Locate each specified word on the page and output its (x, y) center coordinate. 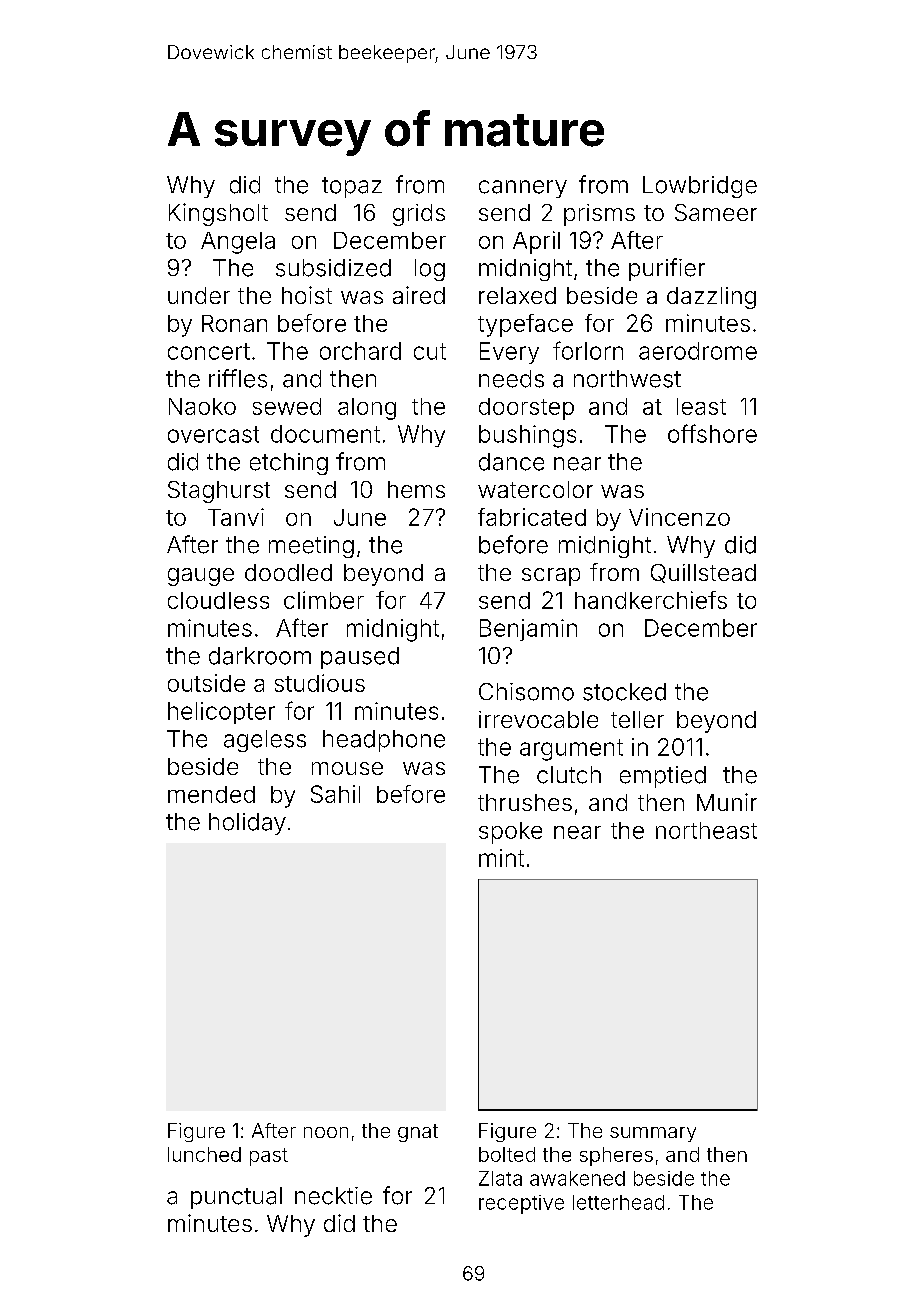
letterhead (618, 1202)
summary (653, 1134)
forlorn (588, 350)
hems (416, 489)
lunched (204, 1154)
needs (511, 379)
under (199, 295)
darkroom (260, 656)
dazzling (711, 298)
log (430, 270)
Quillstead (703, 573)
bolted (507, 1154)
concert (209, 351)
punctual (236, 1198)
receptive (521, 1204)
